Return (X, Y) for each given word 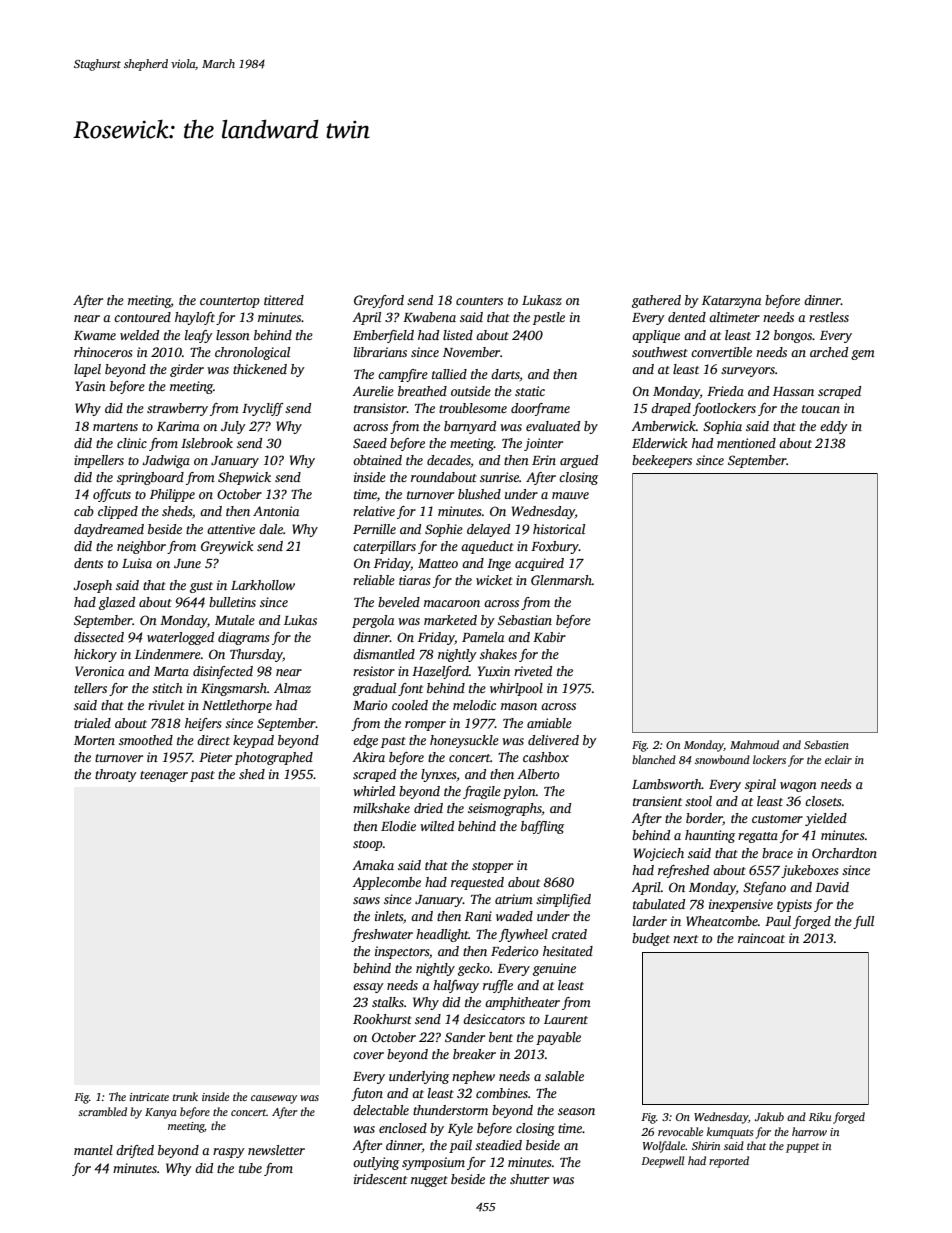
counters (479, 301)
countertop (230, 302)
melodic (474, 705)
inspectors (402, 952)
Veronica (99, 671)
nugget (429, 1181)
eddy (834, 427)
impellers (99, 461)
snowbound (722, 759)
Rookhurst (382, 1019)
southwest (660, 352)
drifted (135, 1151)
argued (579, 461)
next (685, 939)
